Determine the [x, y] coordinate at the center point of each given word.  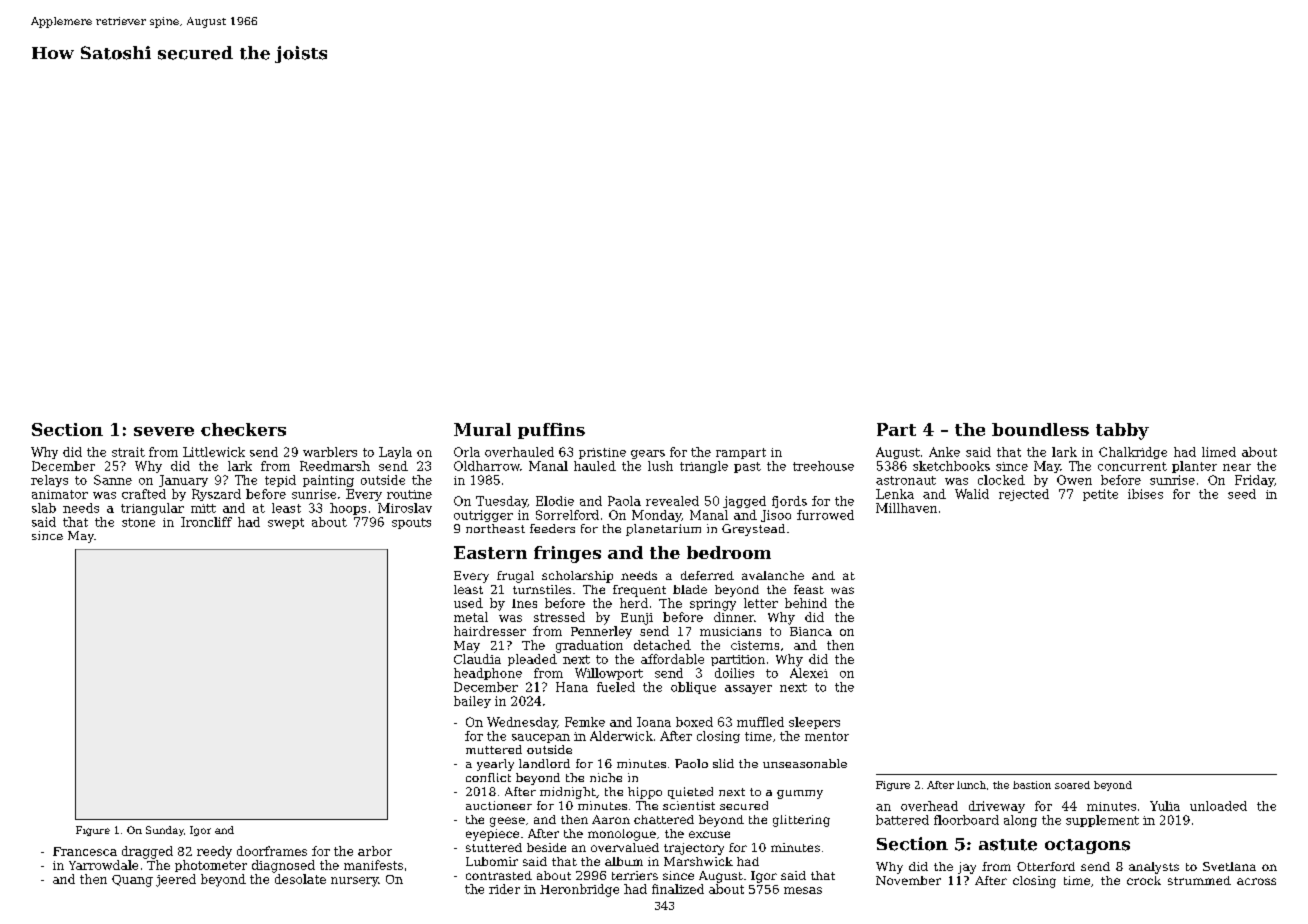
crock [1144, 880]
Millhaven [906, 508]
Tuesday [502, 502]
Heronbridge [579, 890]
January [183, 481]
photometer [211, 866]
